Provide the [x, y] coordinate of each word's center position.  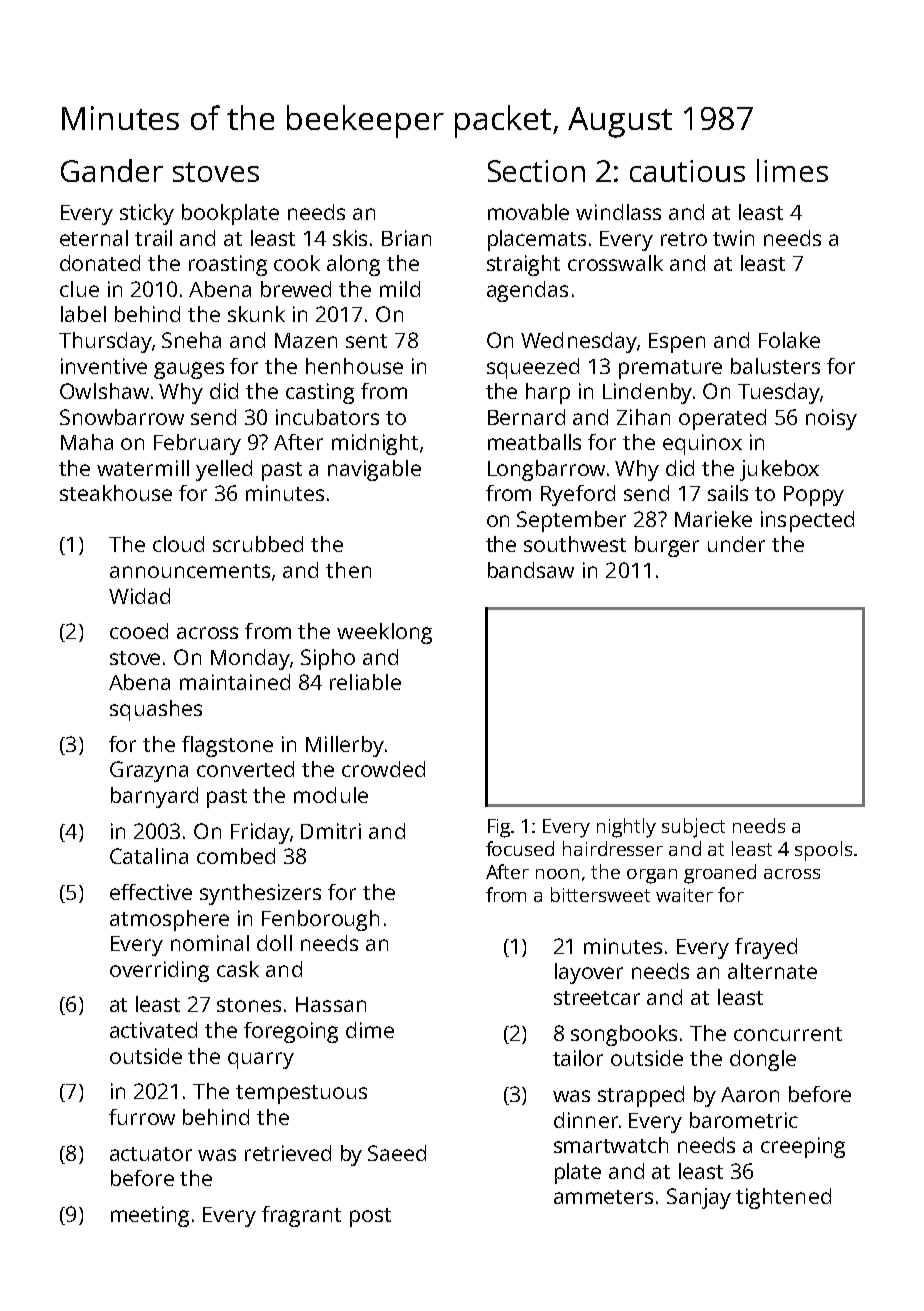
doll [274, 943]
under [736, 544]
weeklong [384, 633]
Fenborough [320, 920]
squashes [156, 710]
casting [320, 393]
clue [79, 289]
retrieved [288, 1153]
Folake [789, 340]
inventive [104, 366]
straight [523, 265]
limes [792, 170]
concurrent [788, 1034]
